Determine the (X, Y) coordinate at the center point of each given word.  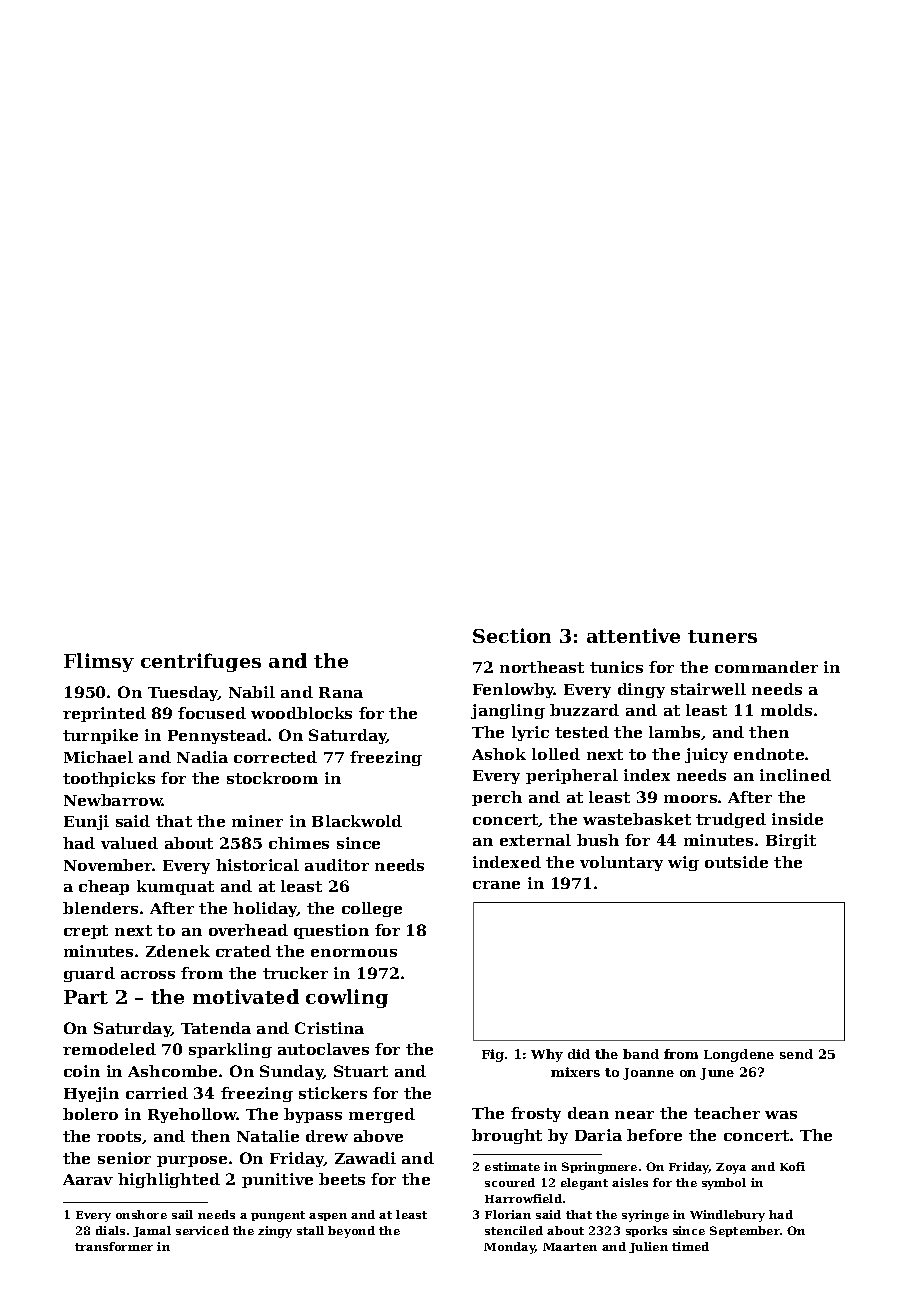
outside (736, 862)
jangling (508, 711)
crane (496, 885)
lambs (674, 732)
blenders (100, 908)
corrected (275, 757)
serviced (202, 1230)
